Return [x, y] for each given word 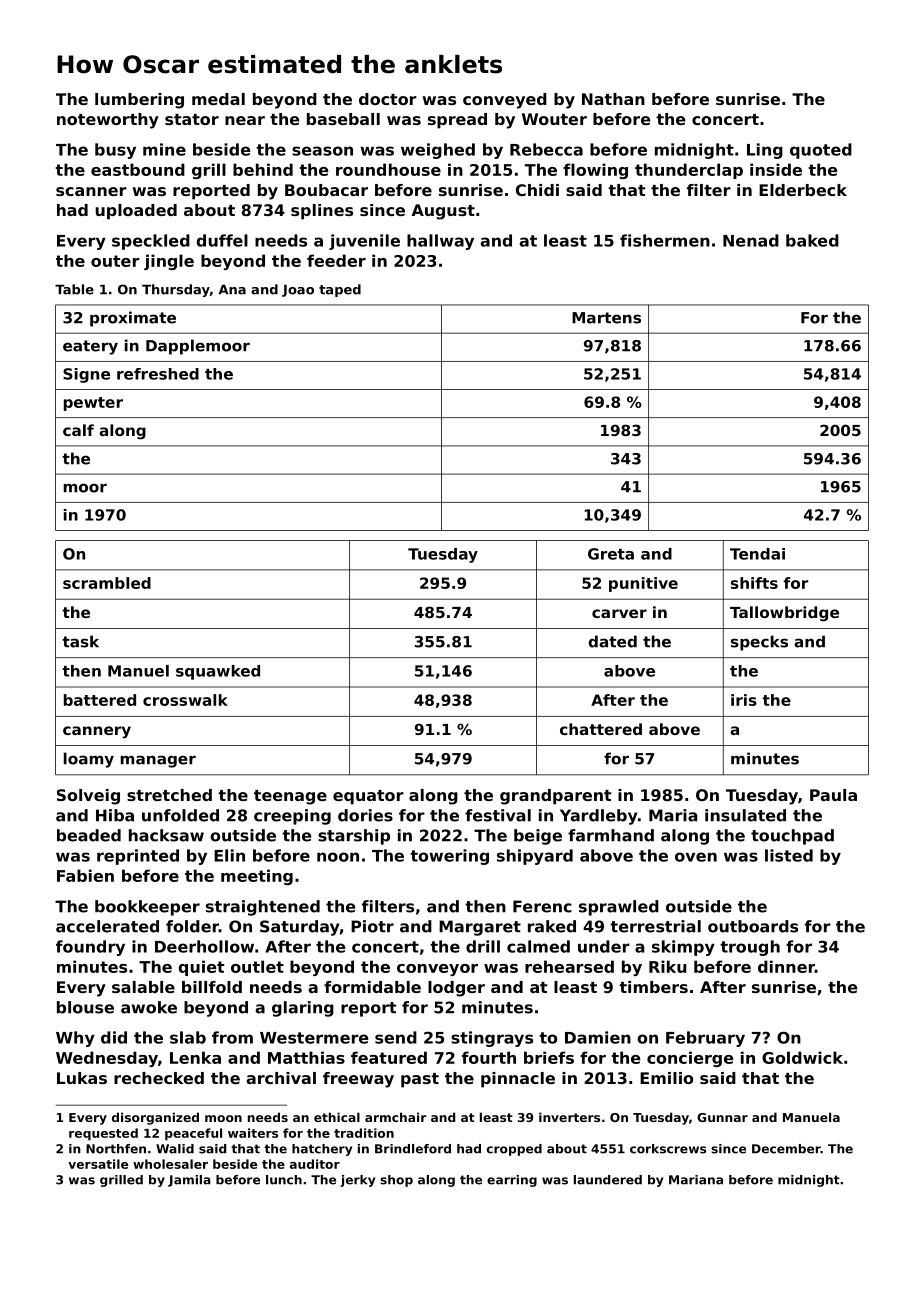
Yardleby [598, 817]
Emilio [666, 1078]
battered [100, 700]
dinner [786, 966]
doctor [388, 99]
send [396, 1037]
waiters [253, 1133]
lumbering [139, 101]
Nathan [613, 99]
